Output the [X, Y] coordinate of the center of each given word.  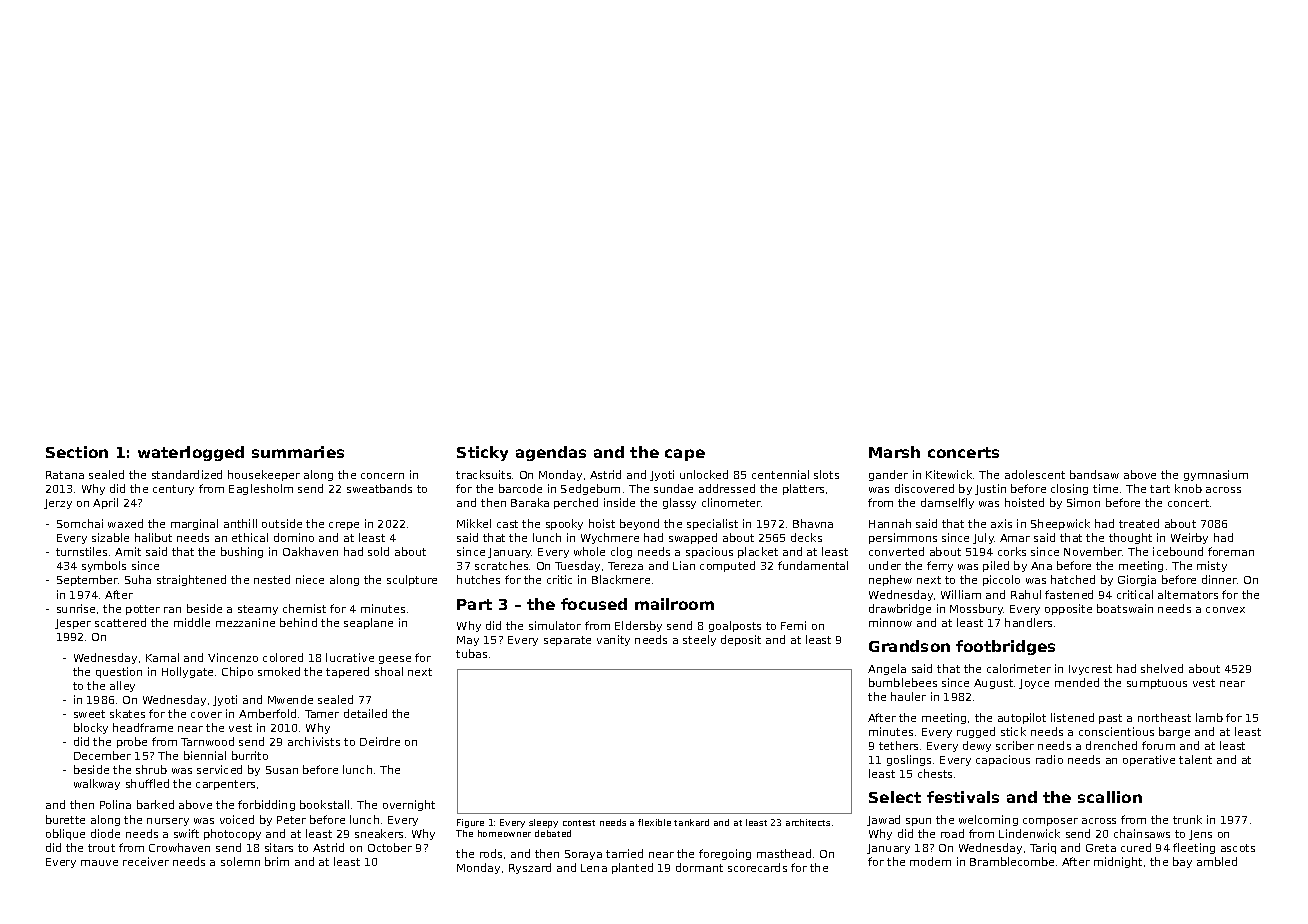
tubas [471, 653]
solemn [240, 861]
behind [298, 622]
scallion [1110, 797]
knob [1188, 488]
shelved [1162, 668]
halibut [153, 537]
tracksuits [483, 474]
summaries [298, 452]
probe [132, 742]
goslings [909, 760]
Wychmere [610, 538]
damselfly [947, 503]
